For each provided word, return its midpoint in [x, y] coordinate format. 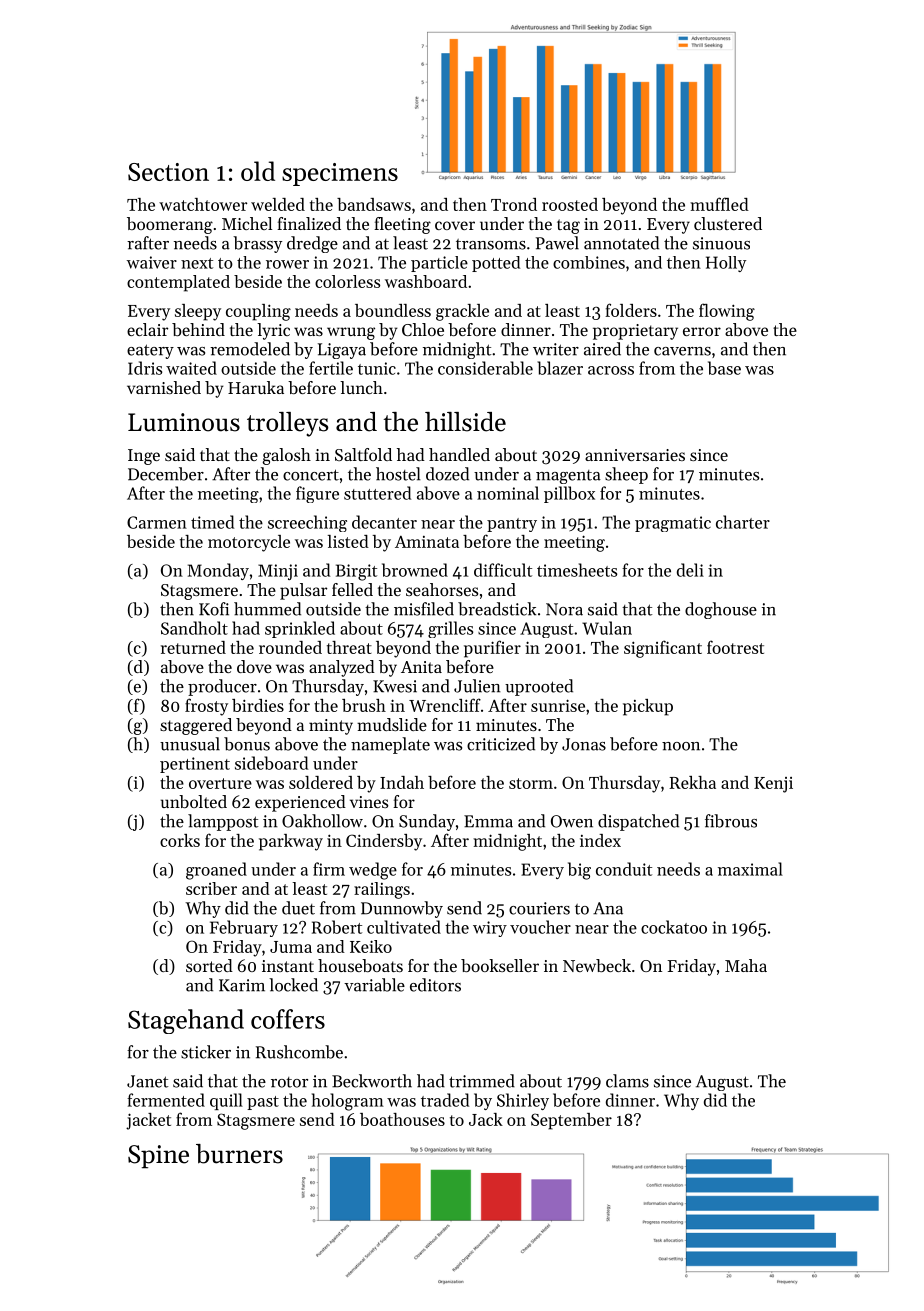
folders [631, 310]
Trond [514, 204]
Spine [158, 1157]
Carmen [157, 522]
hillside [465, 422]
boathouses [402, 1119]
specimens [340, 174]
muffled [719, 204]
